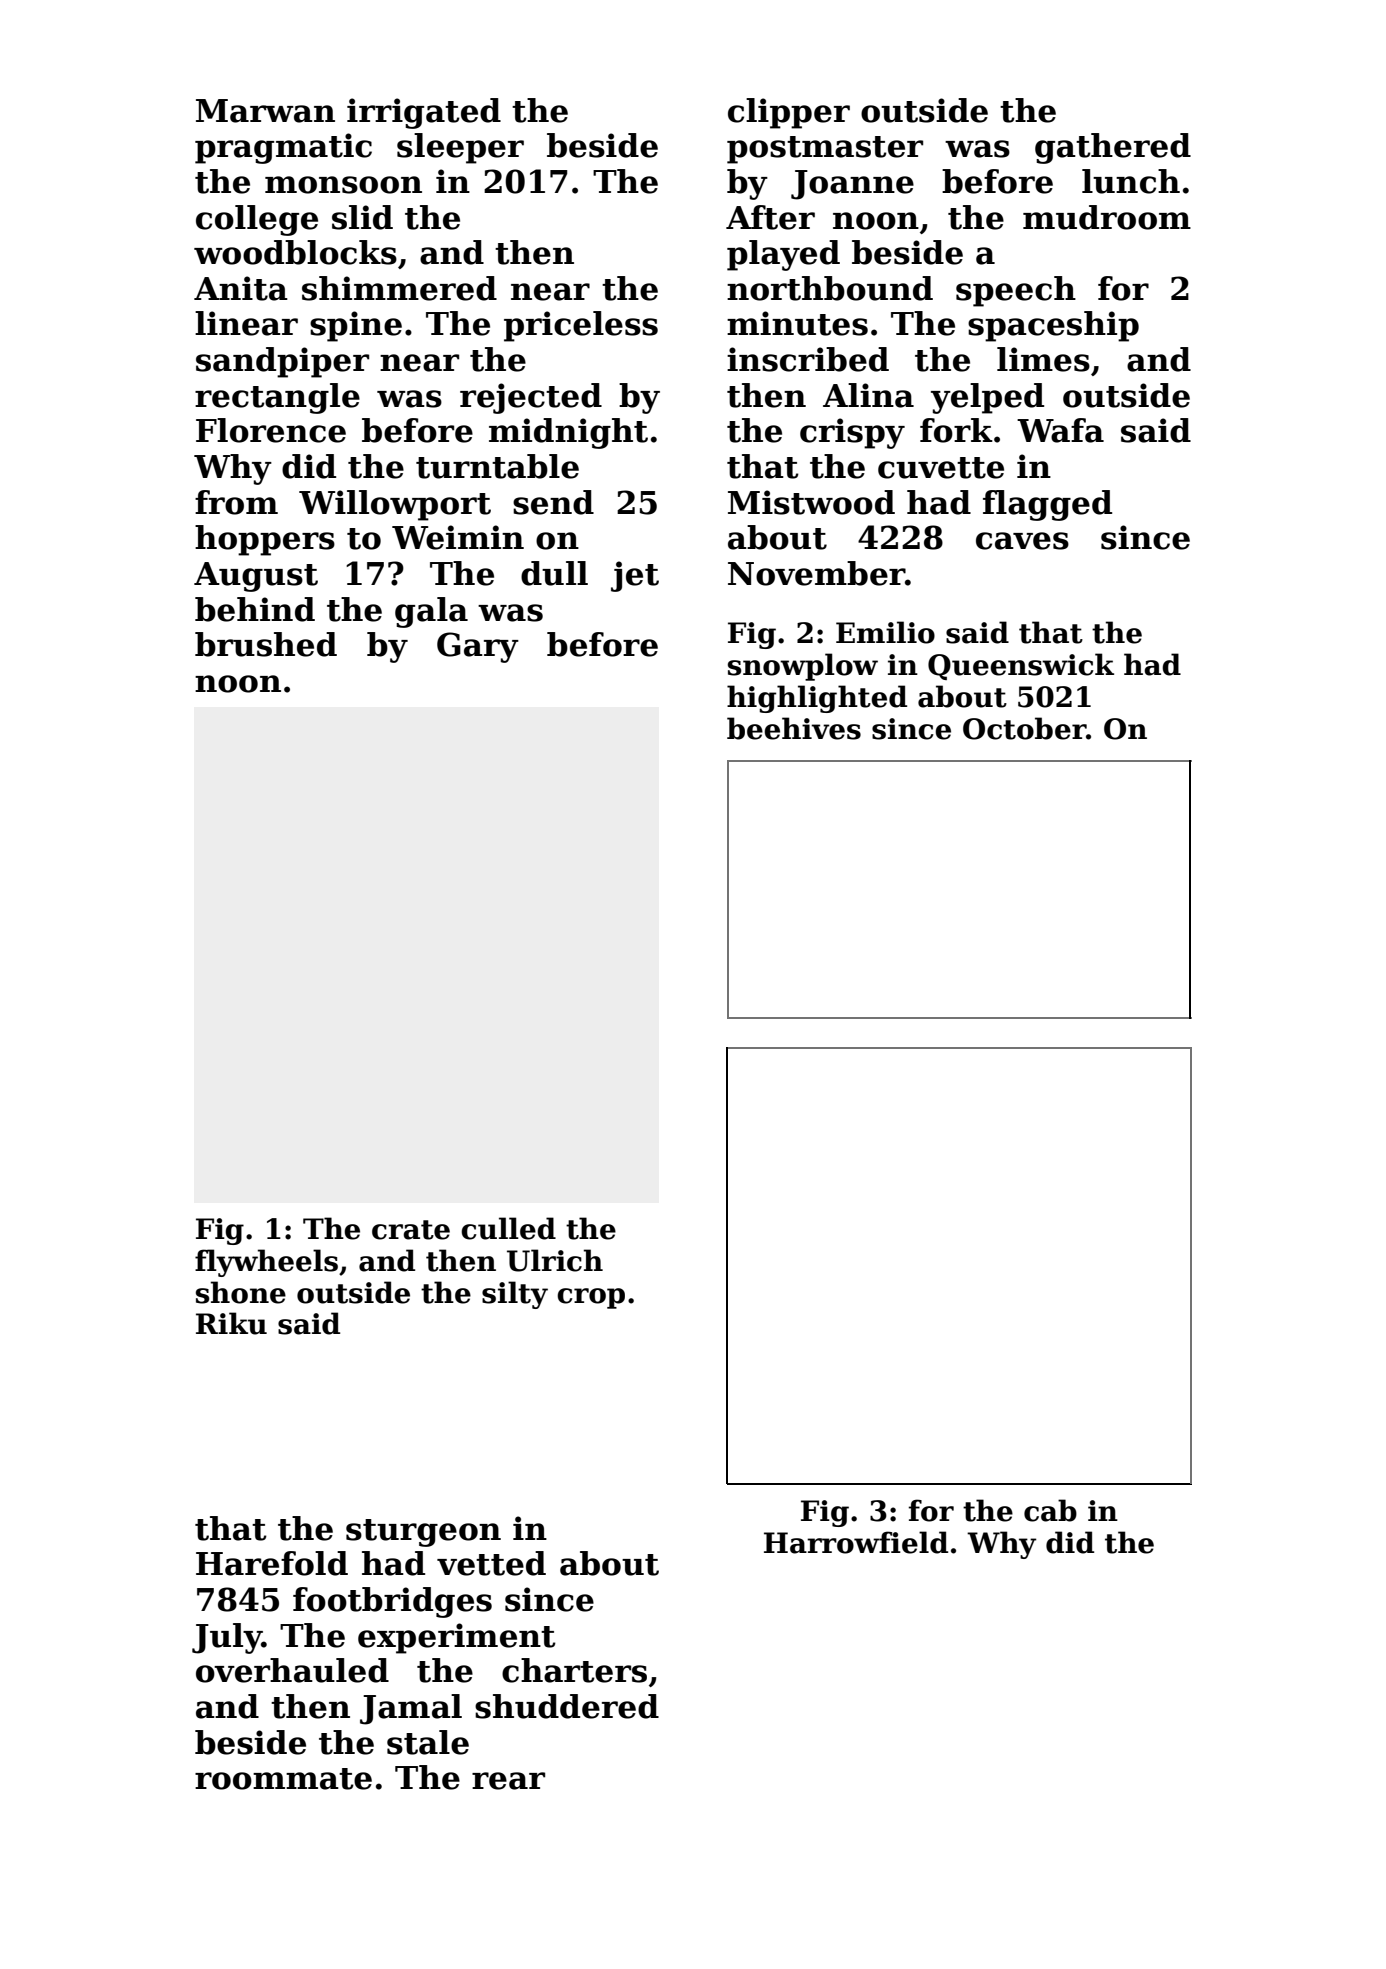 This screenshot has height=1969, width=1386. Describe the element at coordinates (794, 728) in the screenshot. I see `beehives` at that location.
